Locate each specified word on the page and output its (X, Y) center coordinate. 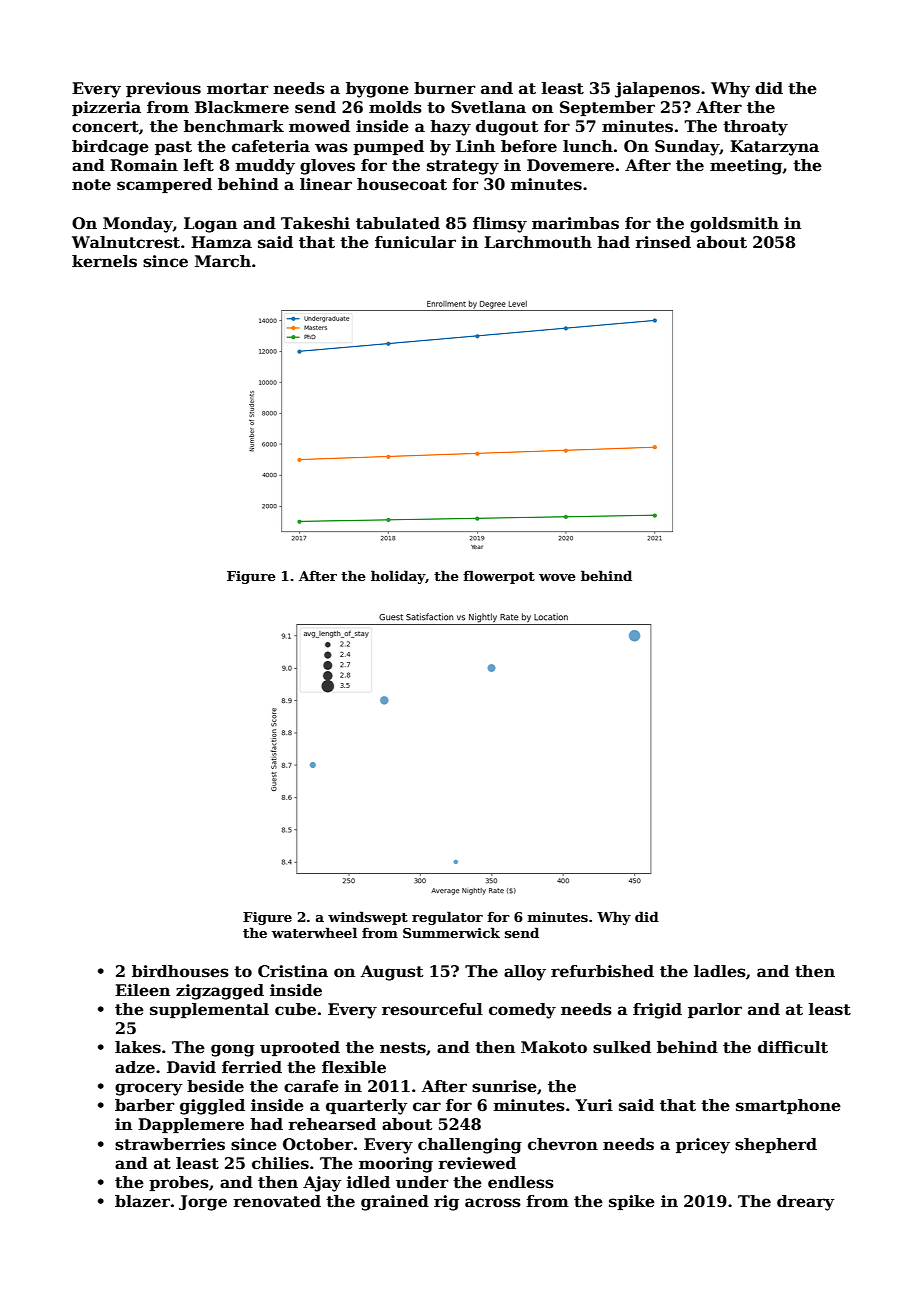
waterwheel (314, 932)
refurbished (602, 971)
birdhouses (180, 971)
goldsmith (734, 225)
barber (144, 1105)
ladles (720, 971)
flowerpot (499, 577)
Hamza (221, 242)
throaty (755, 128)
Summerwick (451, 932)
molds (395, 107)
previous (163, 89)
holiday (398, 577)
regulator (447, 918)
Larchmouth (538, 242)
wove (557, 577)
